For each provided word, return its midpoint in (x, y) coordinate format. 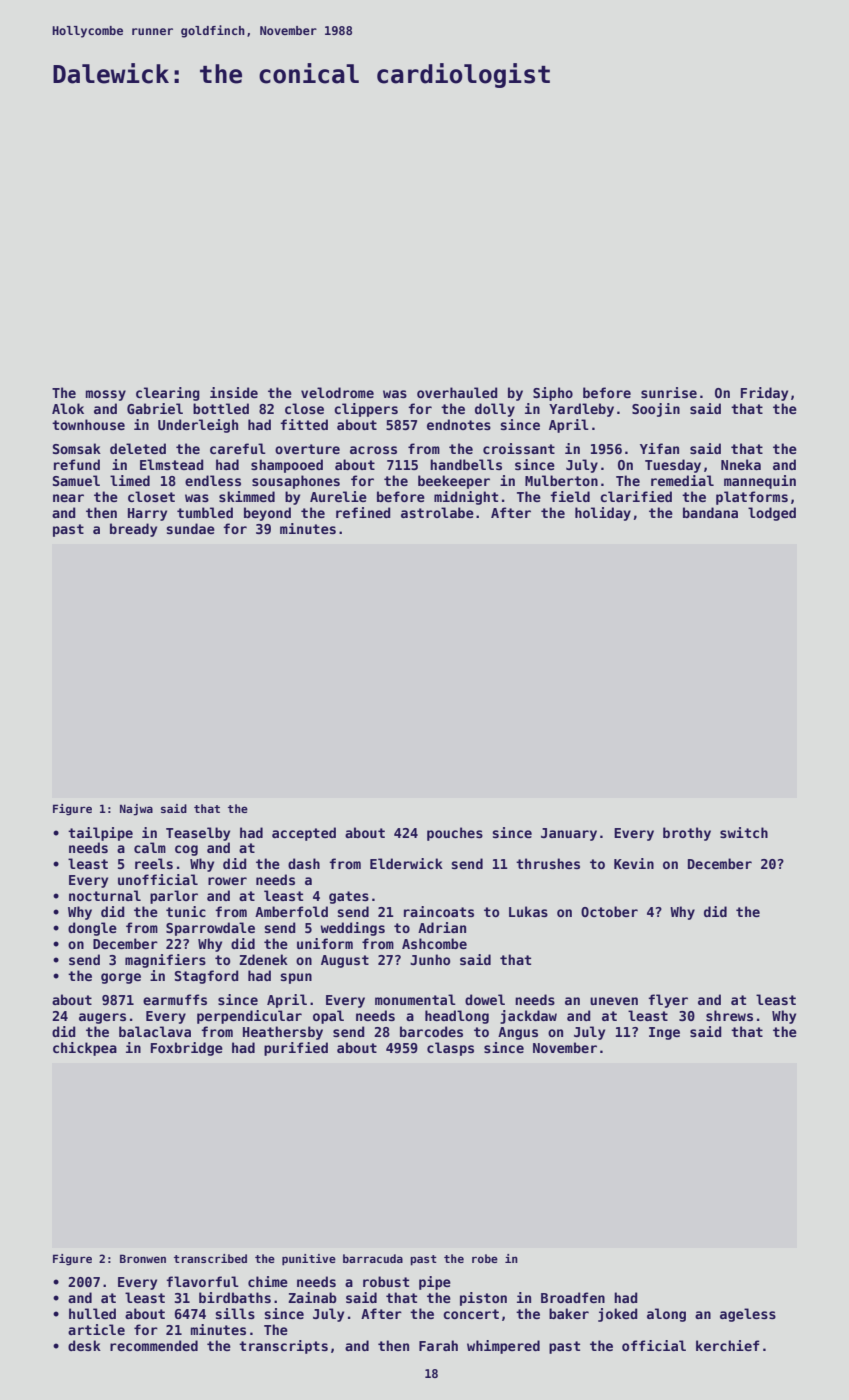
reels (154, 863)
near (68, 498)
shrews (729, 1015)
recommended (154, 1345)
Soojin (656, 410)
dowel (485, 999)
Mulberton (561, 480)
